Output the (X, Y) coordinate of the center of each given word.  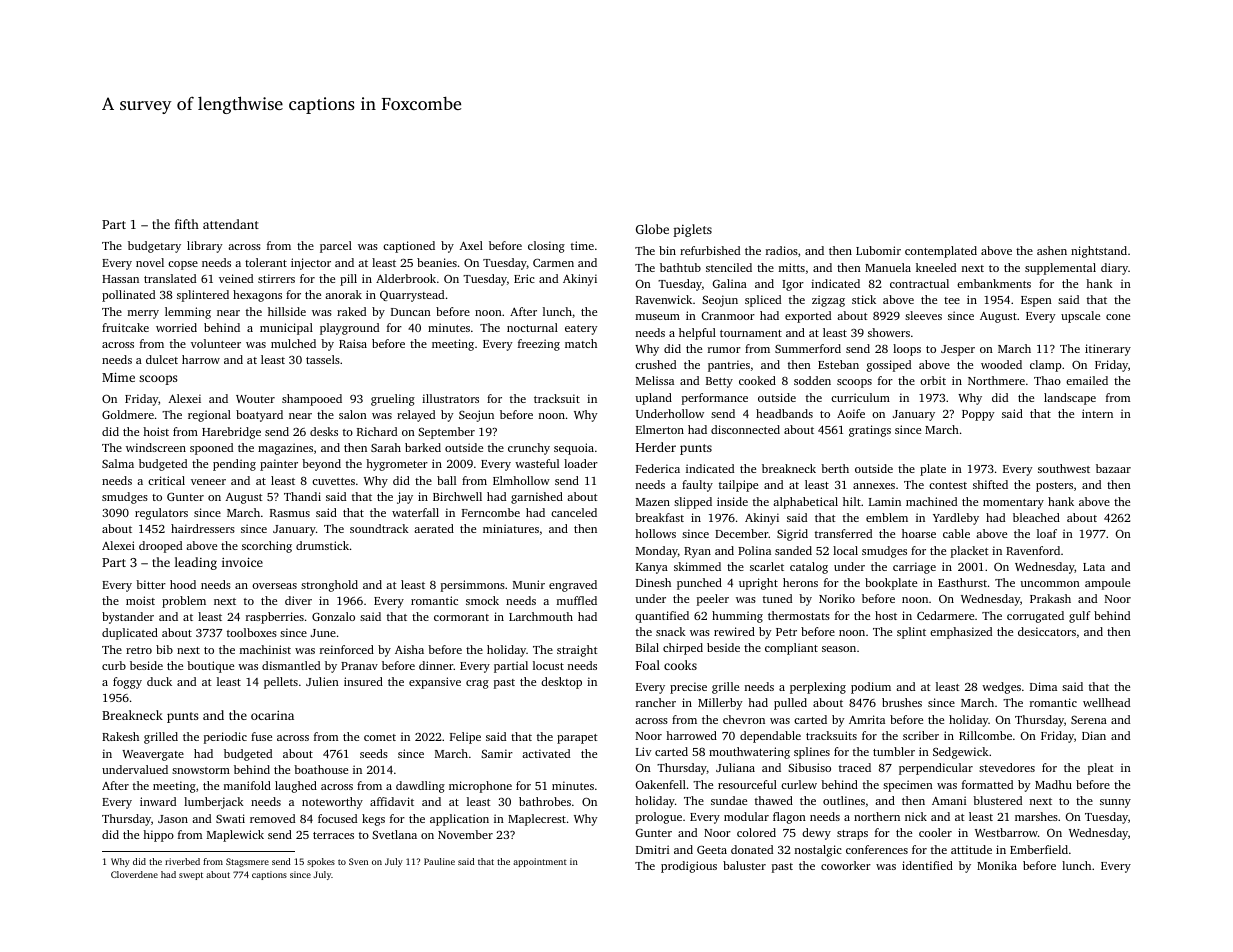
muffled (577, 600)
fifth (187, 224)
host (886, 615)
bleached (1036, 517)
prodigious (689, 867)
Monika (997, 865)
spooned (211, 449)
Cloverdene (134, 874)
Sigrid (792, 535)
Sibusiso (809, 767)
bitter (151, 584)
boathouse (321, 769)
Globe (652, 229)
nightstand (1099, 252)
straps (852, 835)
